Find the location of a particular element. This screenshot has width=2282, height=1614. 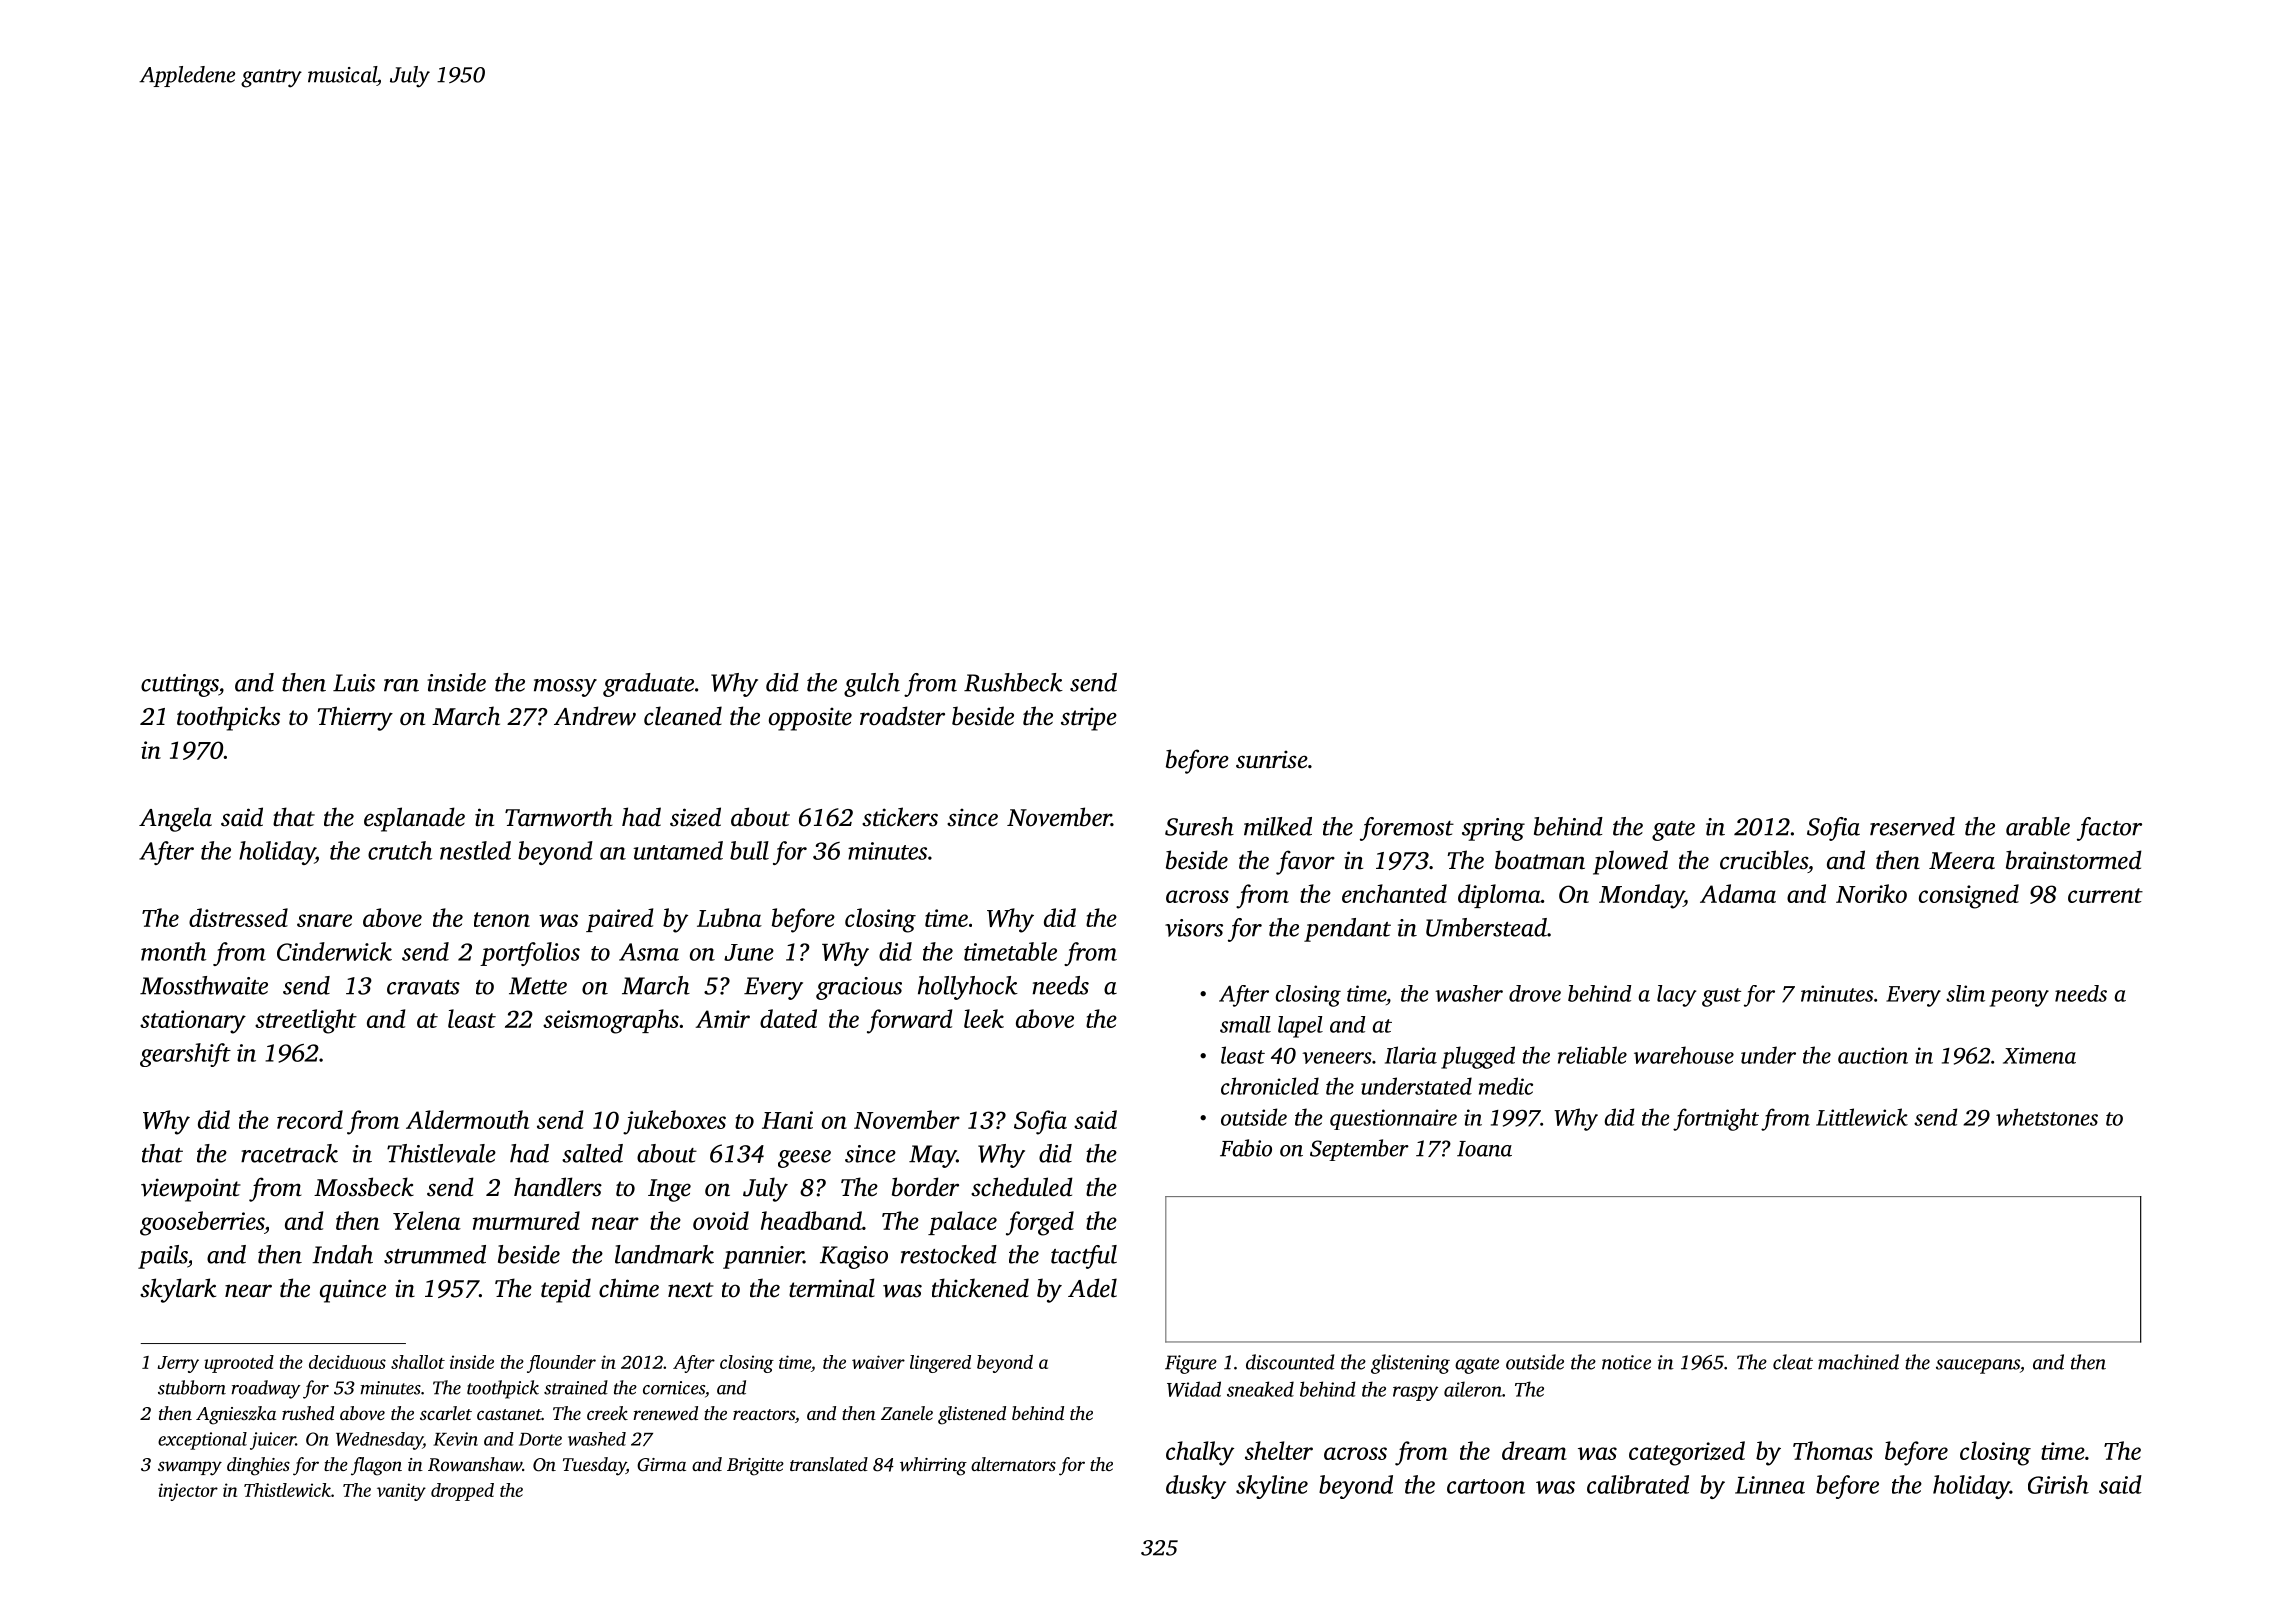

reserved is located at coordinates (1912, 826).
